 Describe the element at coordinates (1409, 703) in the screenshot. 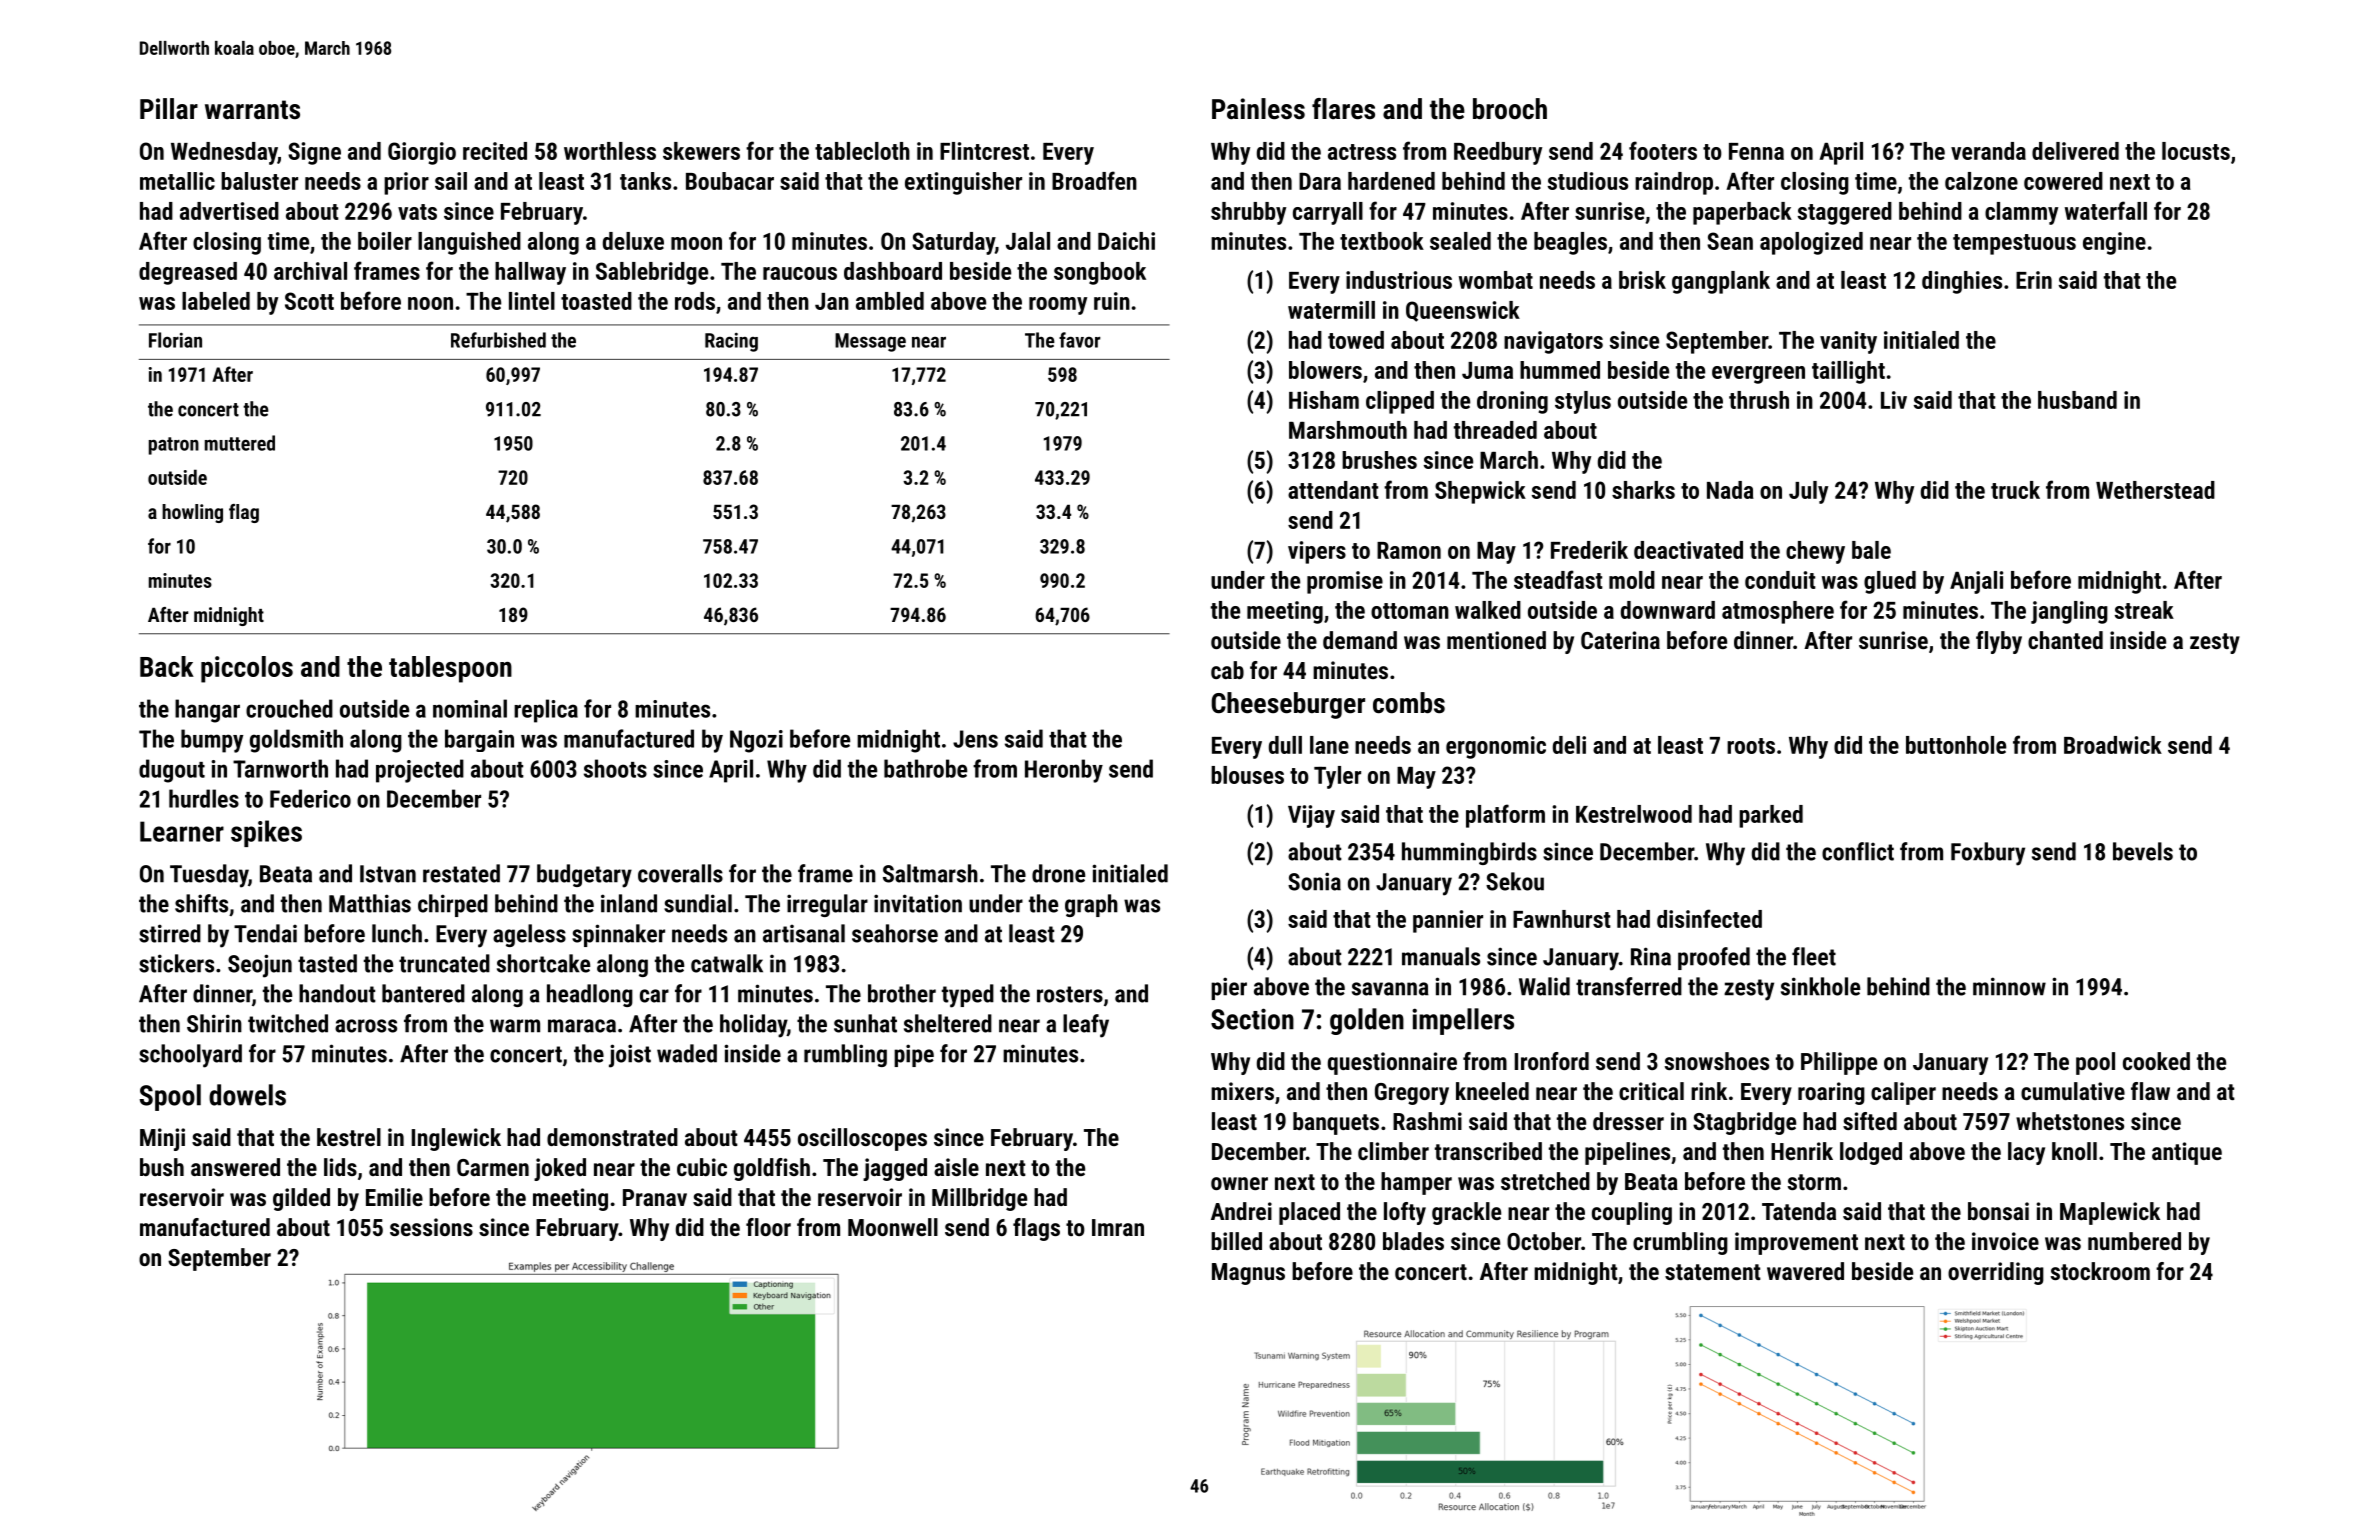

I see `combs` at that location.
